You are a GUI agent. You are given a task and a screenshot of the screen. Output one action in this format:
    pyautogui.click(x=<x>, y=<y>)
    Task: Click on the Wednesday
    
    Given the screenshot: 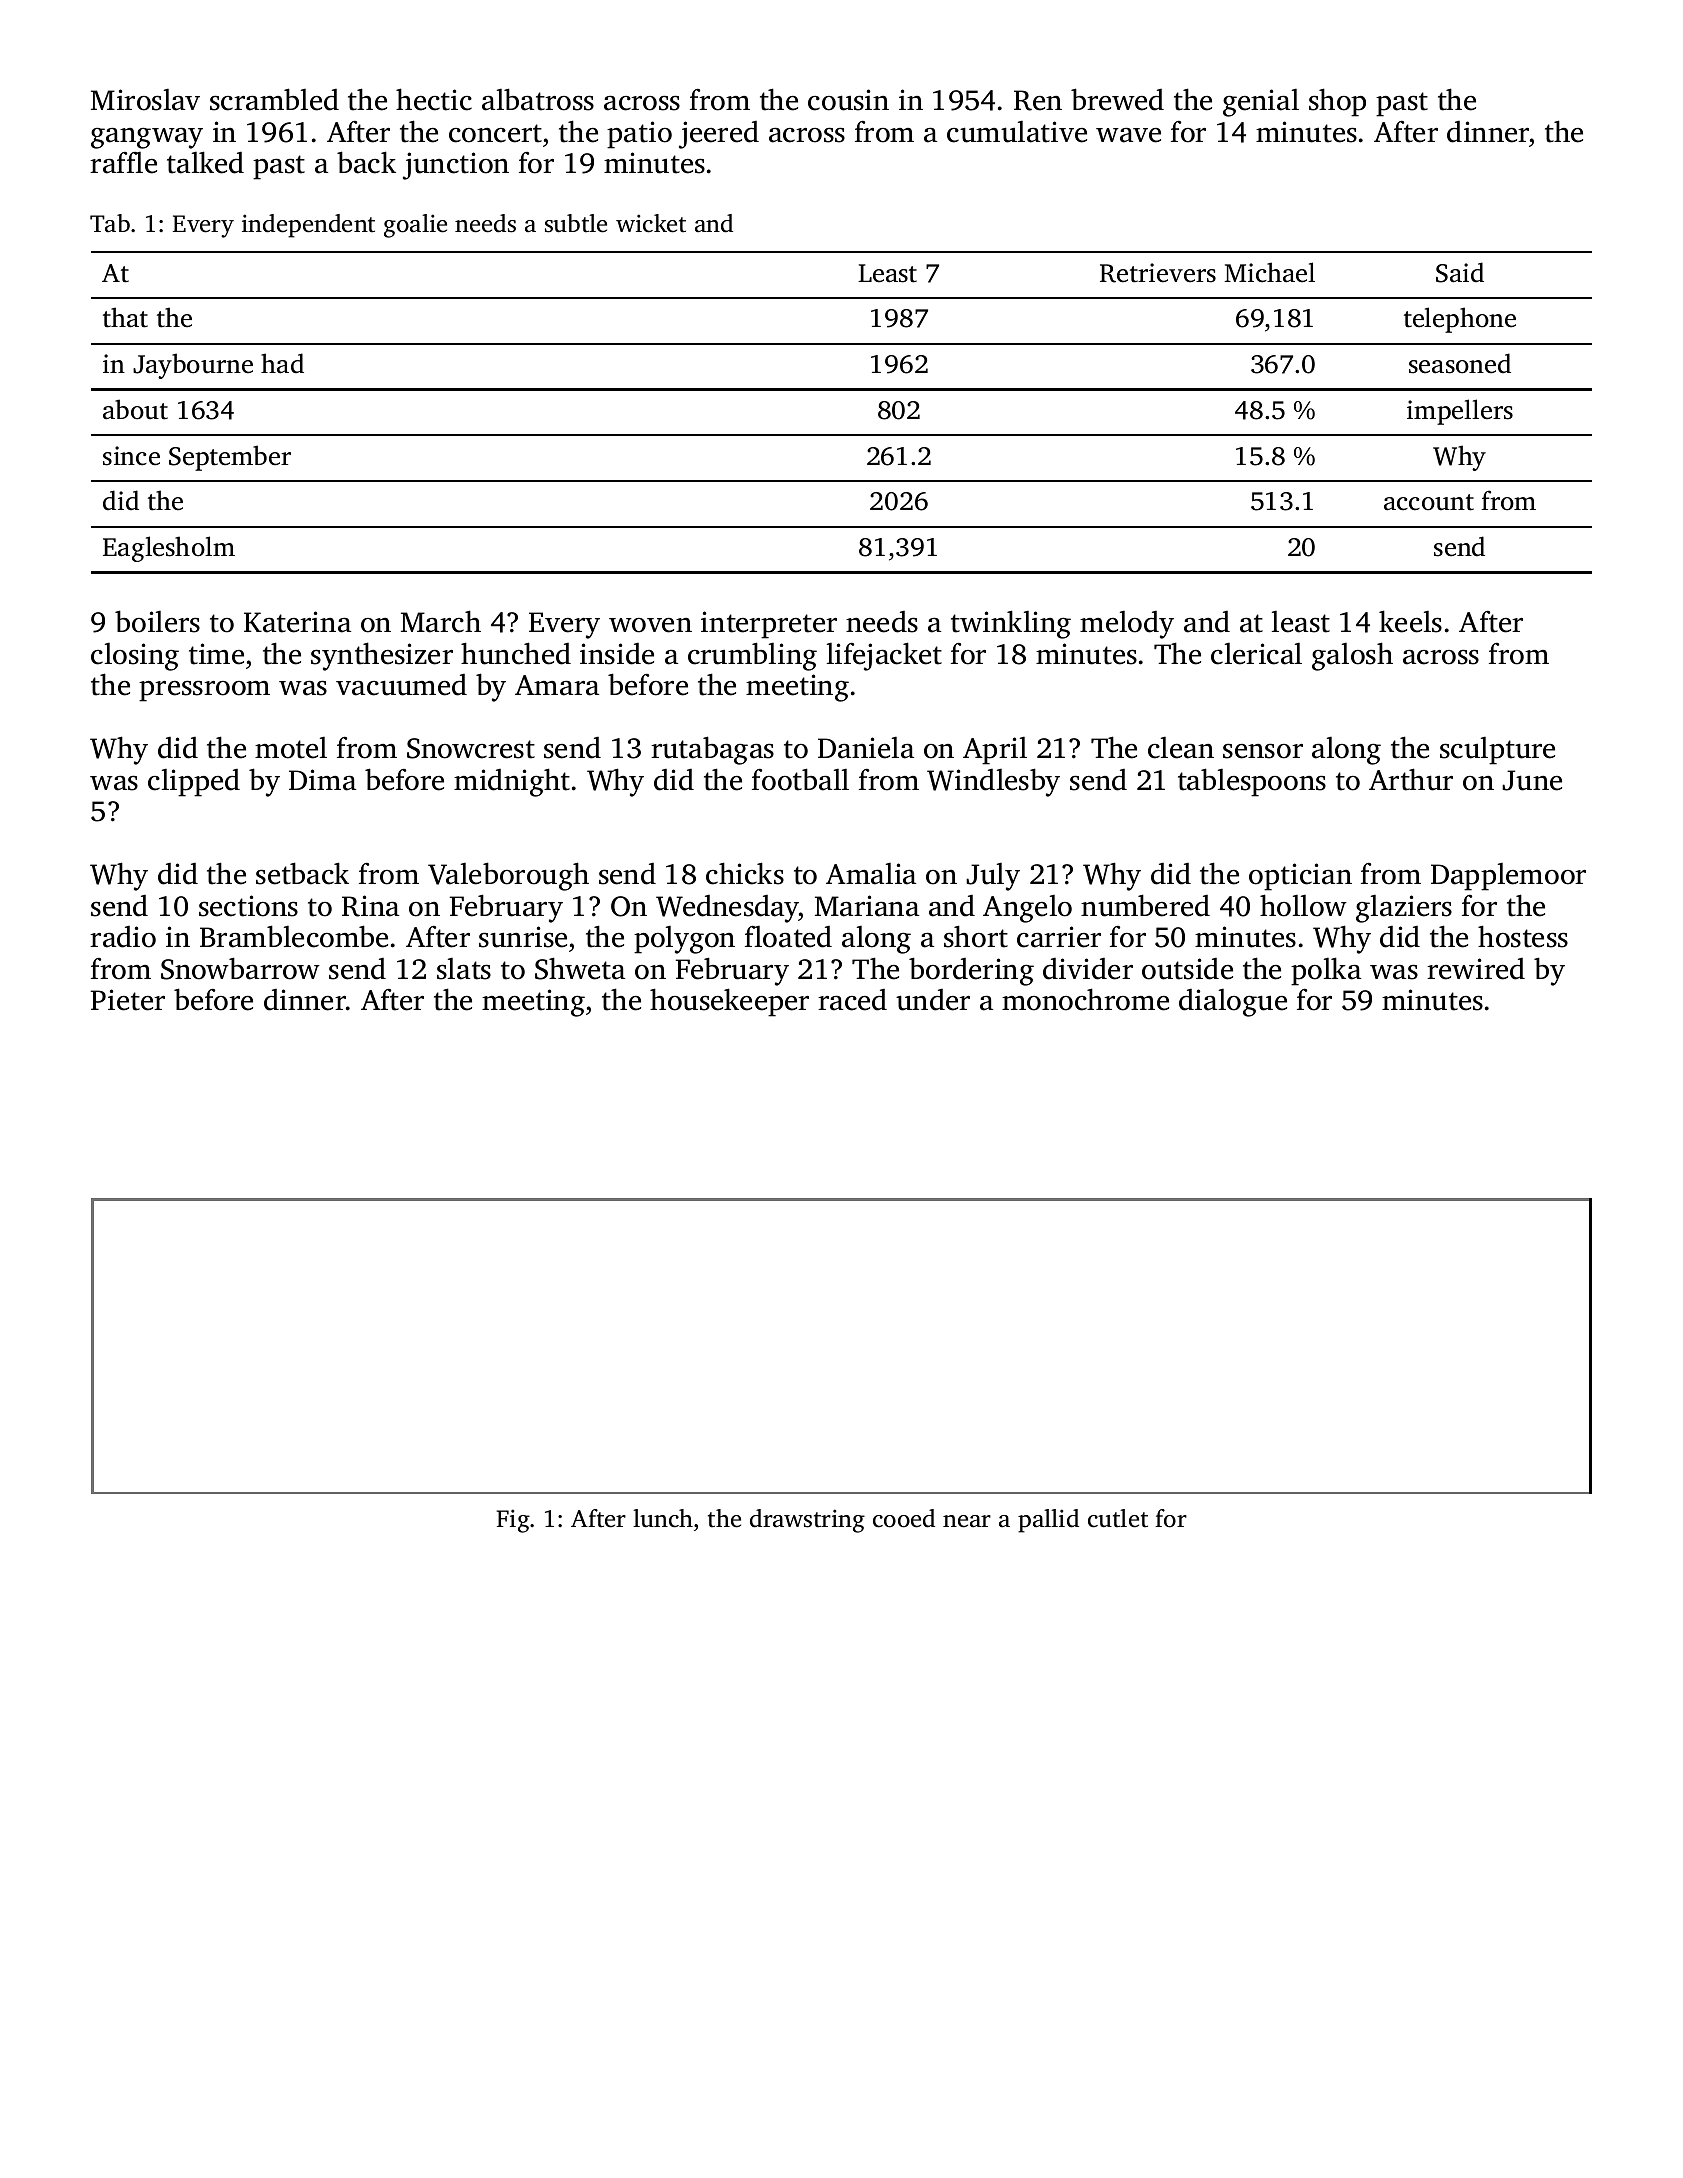 What is the action you would take?
    pyautogui.click(x=727, y=909)
